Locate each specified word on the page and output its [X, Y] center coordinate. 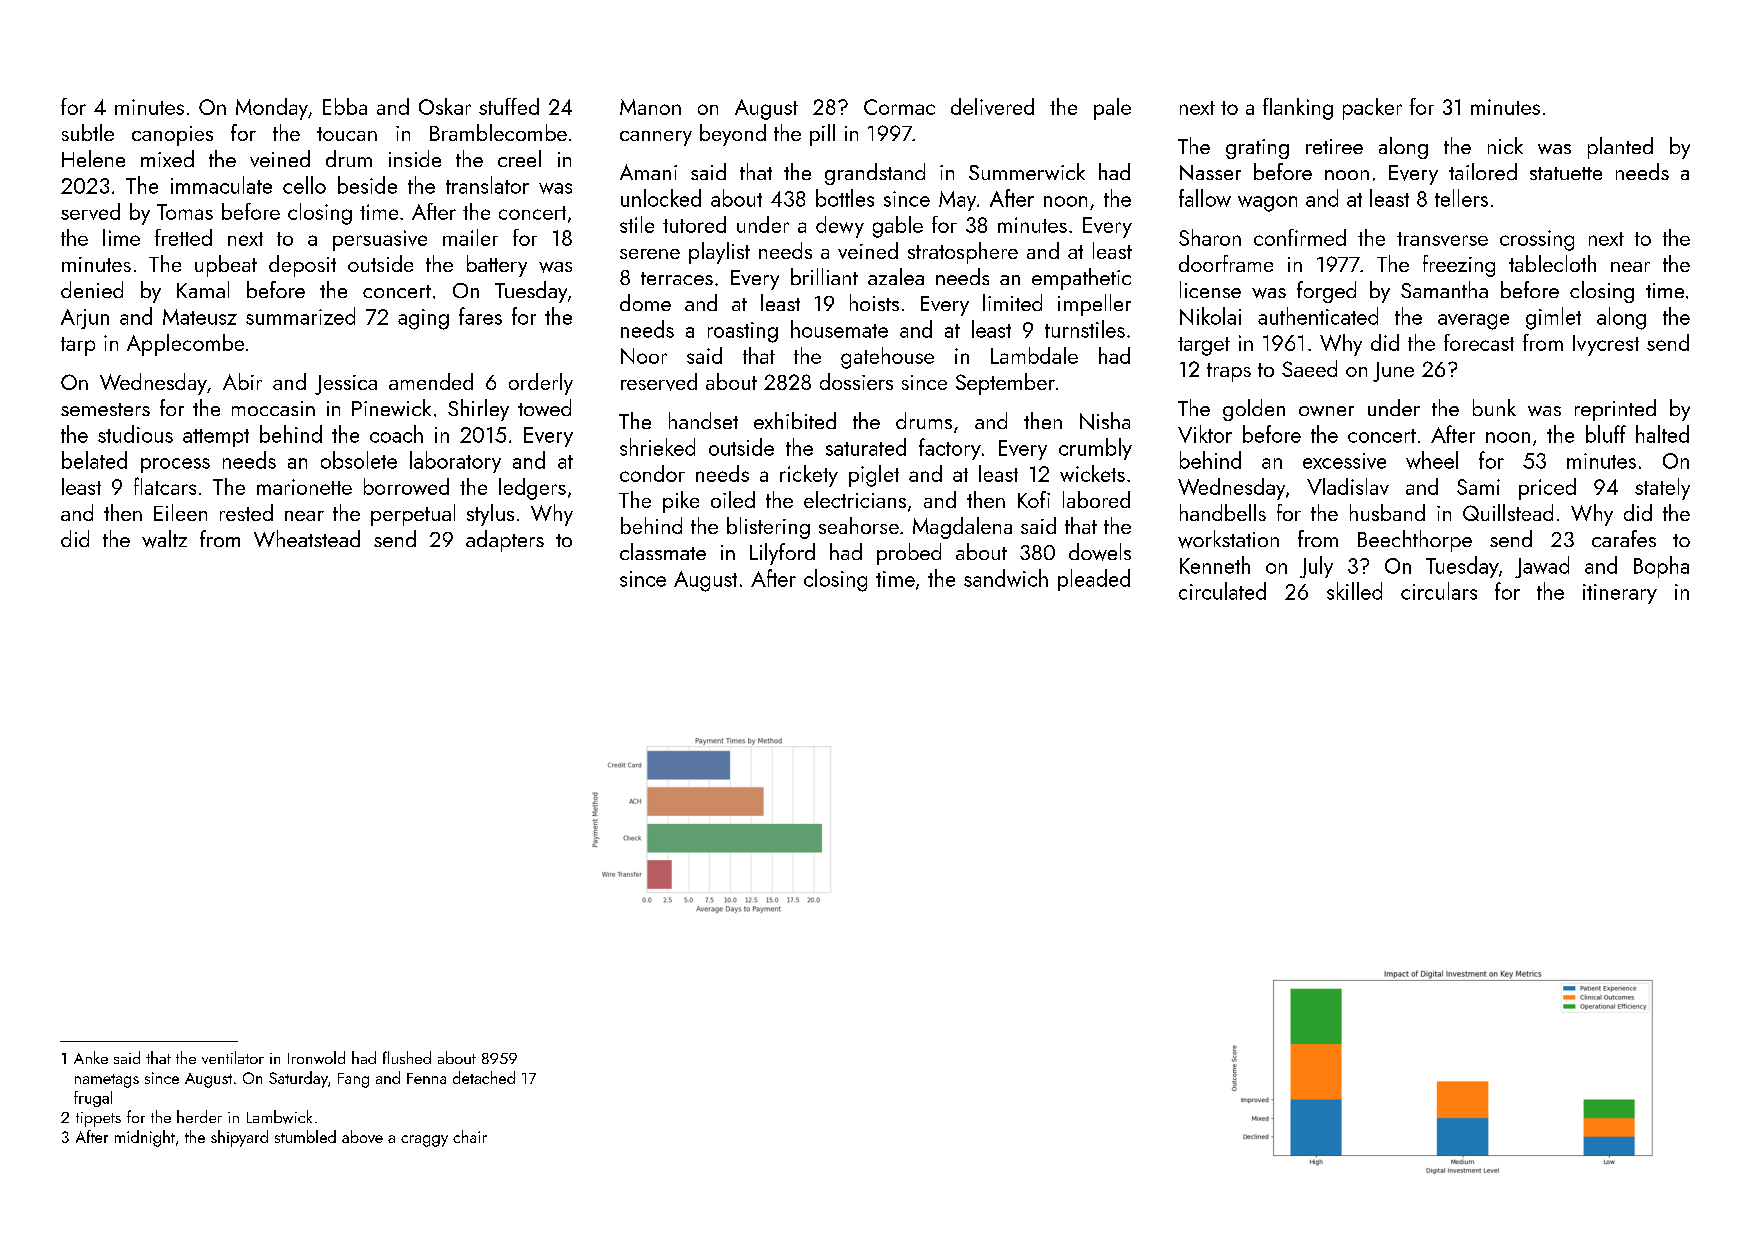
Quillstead [1508, 512]
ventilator [233, 1057]
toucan [347, 134]
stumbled [305, 1136]
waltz [164, 539]
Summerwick [1027, 171]
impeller [1094, 305]
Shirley [478, 410]
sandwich [1006, 578]
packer [1372, 109]
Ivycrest [1606, 345]
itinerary [1620, 594]
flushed [407, 1057]
